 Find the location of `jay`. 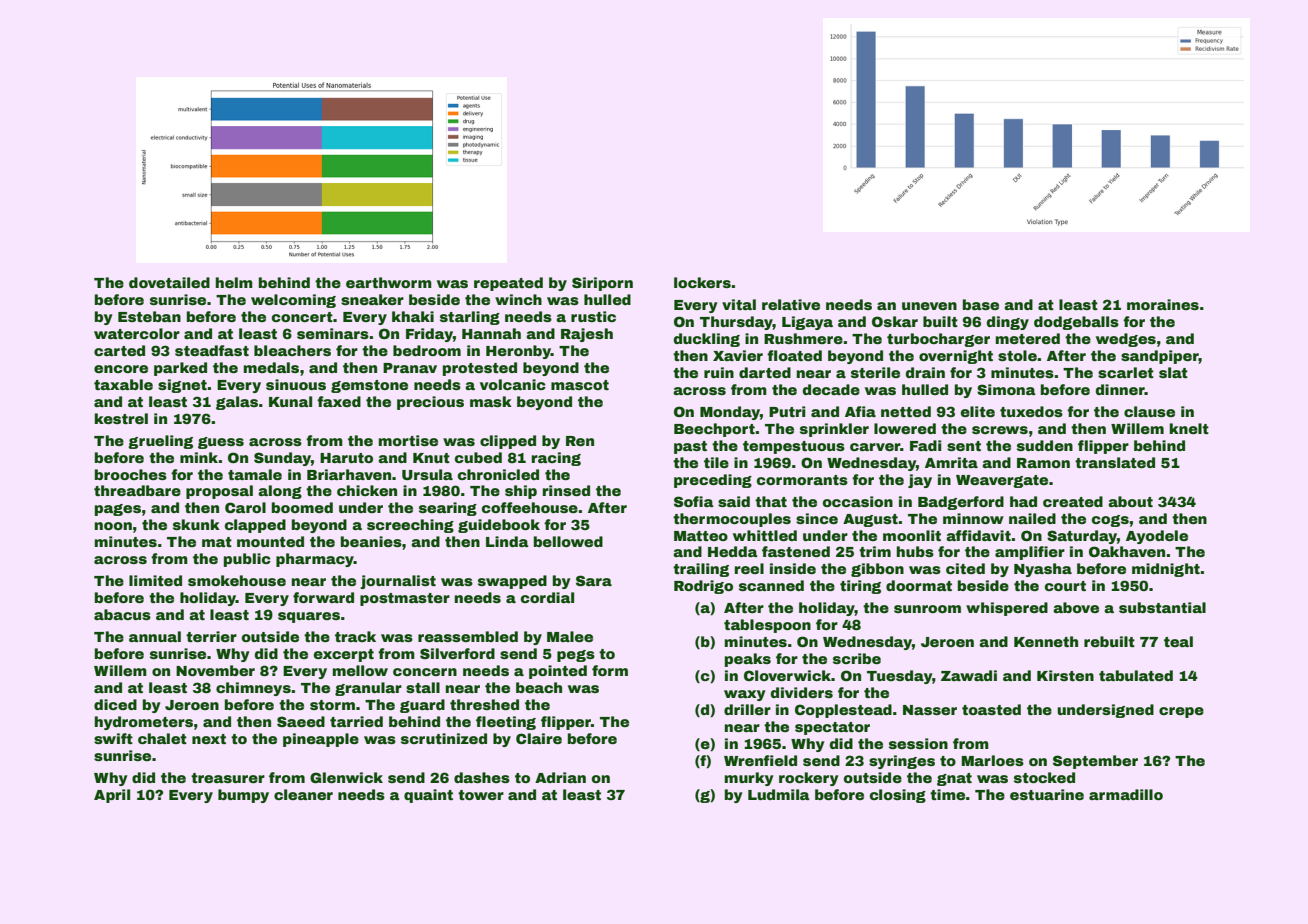

jay is located at coordinates (920, 481).
